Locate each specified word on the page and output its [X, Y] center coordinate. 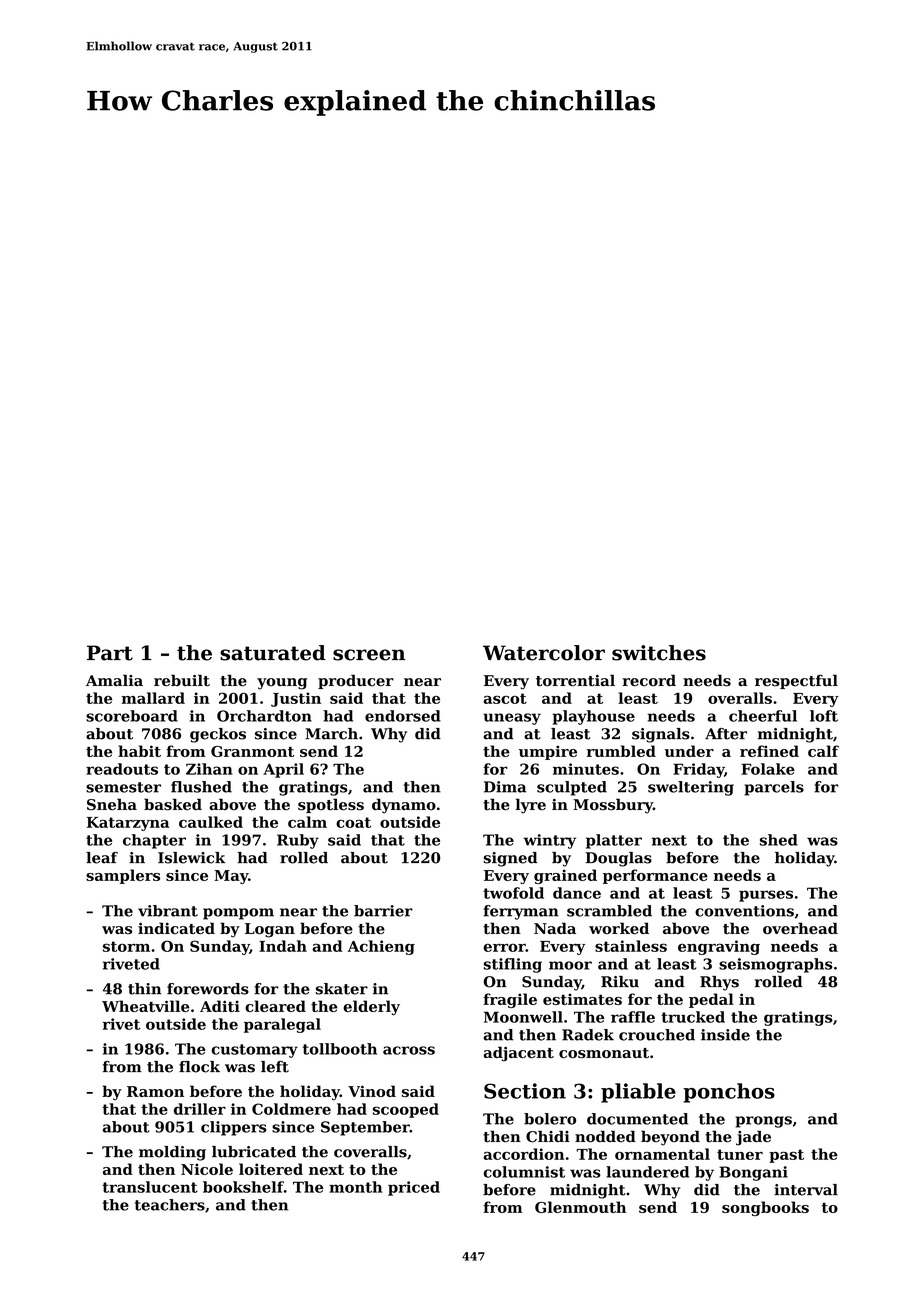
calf [823, 751]
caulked [211, 822]
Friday [698, 770]
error [504, 947]
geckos [218, 735]
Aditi [220, 1006]
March [331, 734]
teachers [170, 1205]
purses [766, 896]
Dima [505, 787]
